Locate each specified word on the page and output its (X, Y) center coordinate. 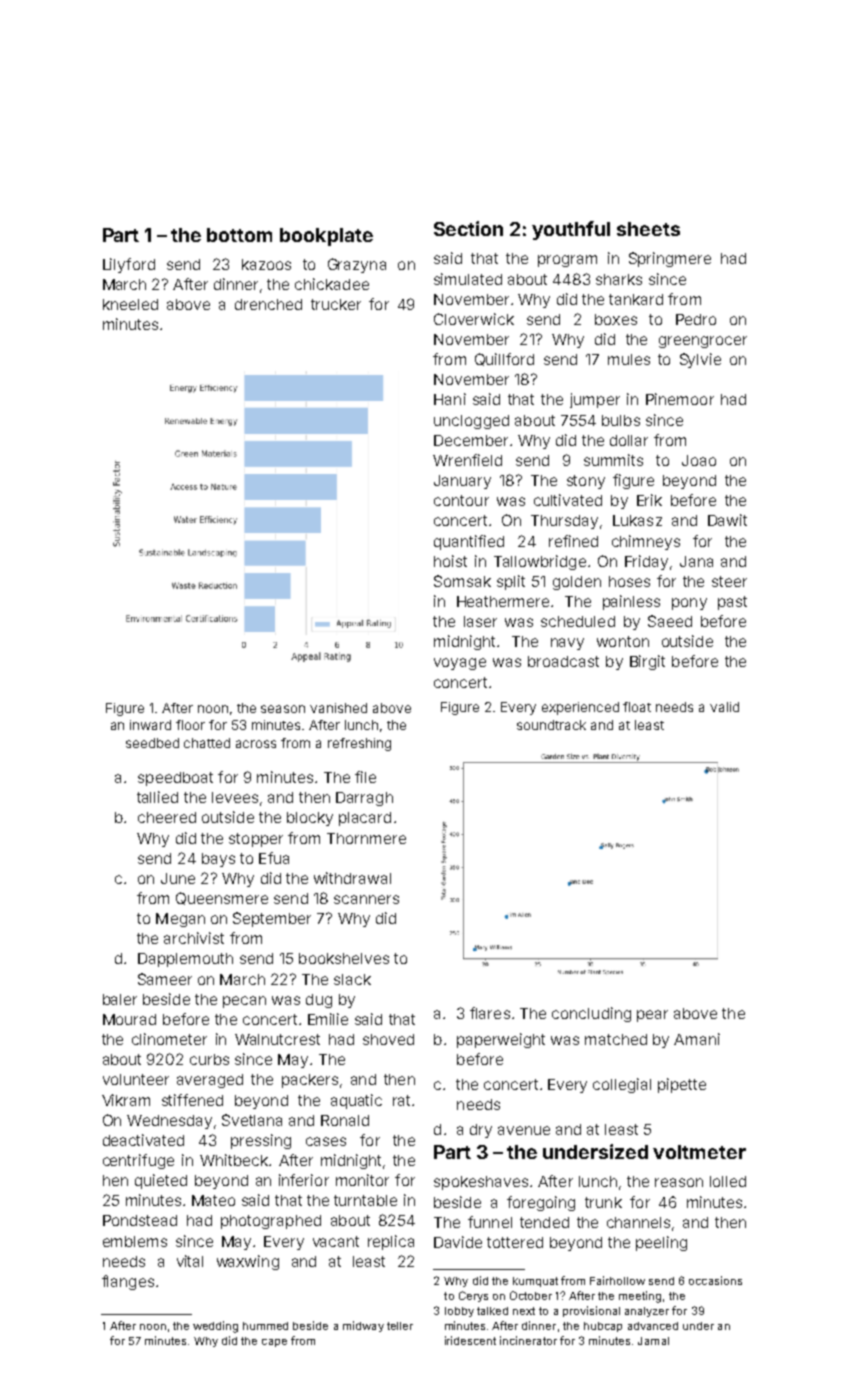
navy (567, 644)
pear (652, 1016)
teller (400, 1326)
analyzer (647, 1312)
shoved (388, 1039)
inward (150, 725)
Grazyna (357, 265)
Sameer (165, 979)
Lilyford (129, 265)
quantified (469, 542)
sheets (648, 229)
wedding (215, 1327)
